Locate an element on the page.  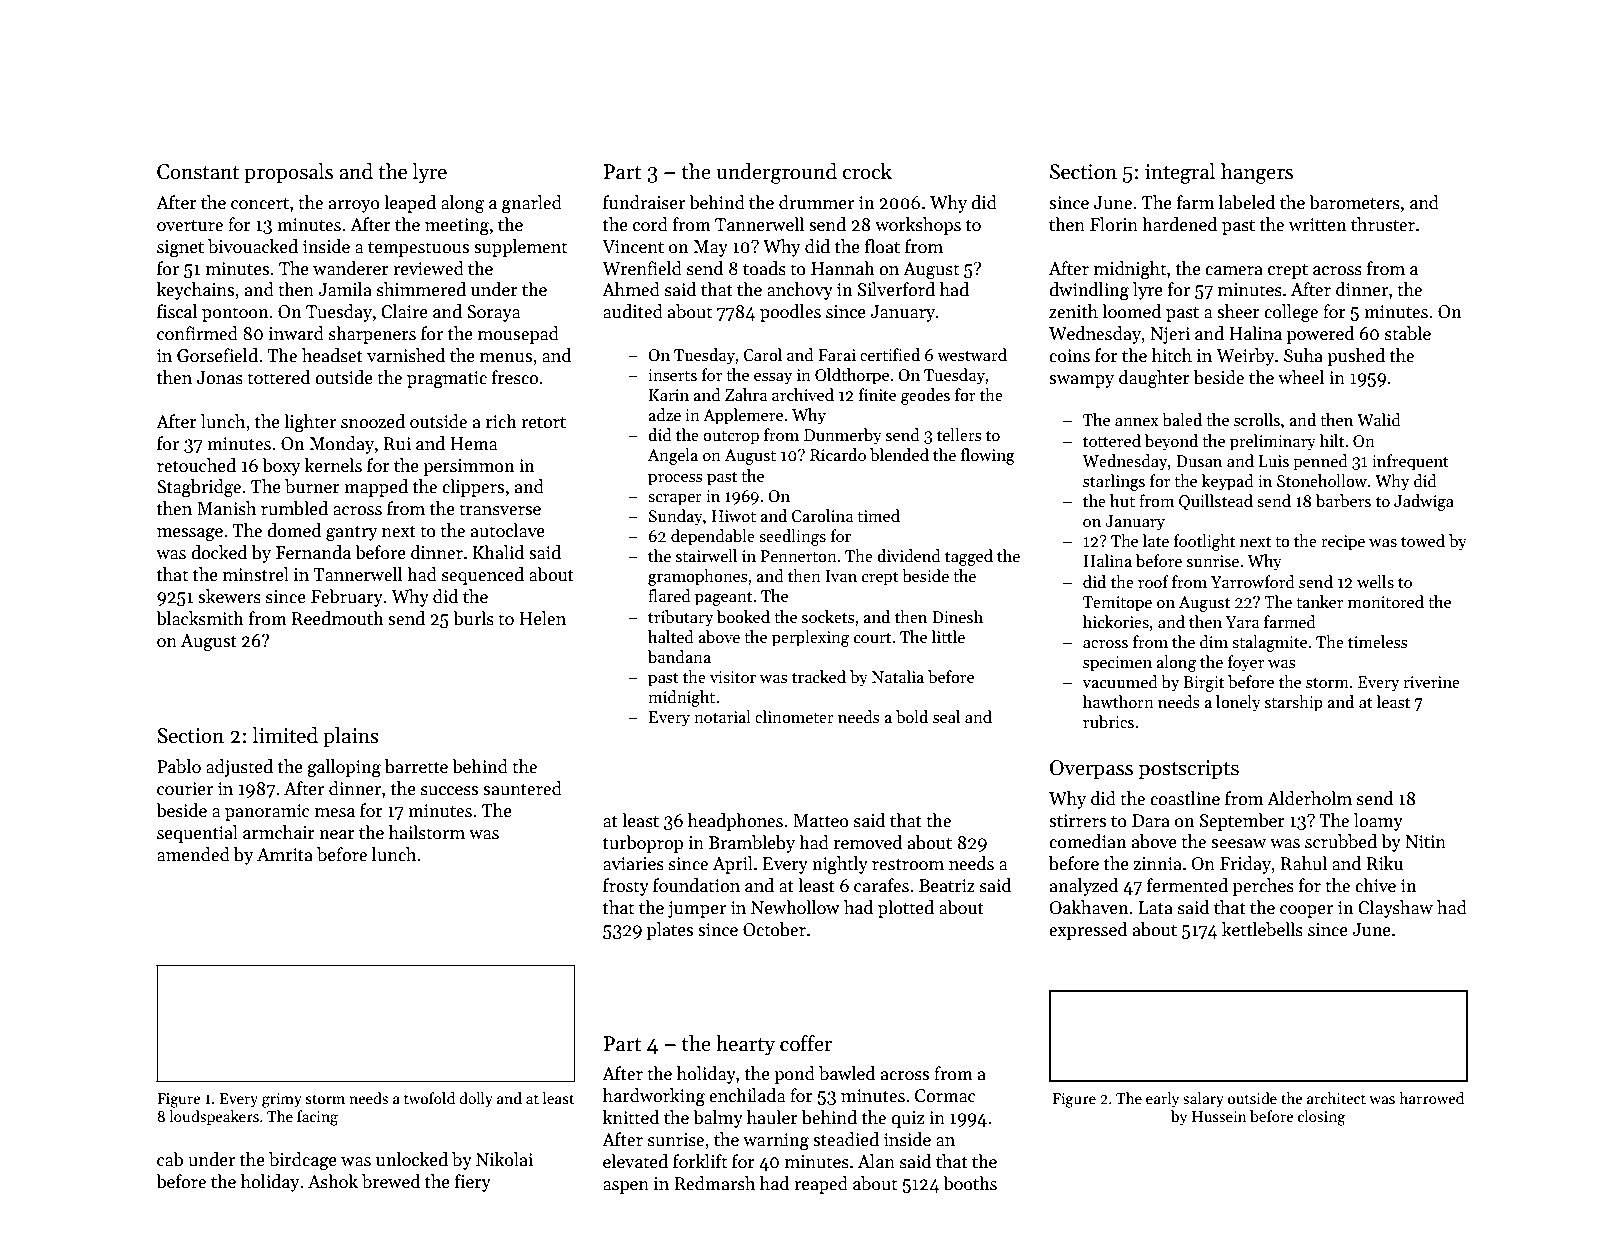
timeless is located at coordinates (1378, 642).
